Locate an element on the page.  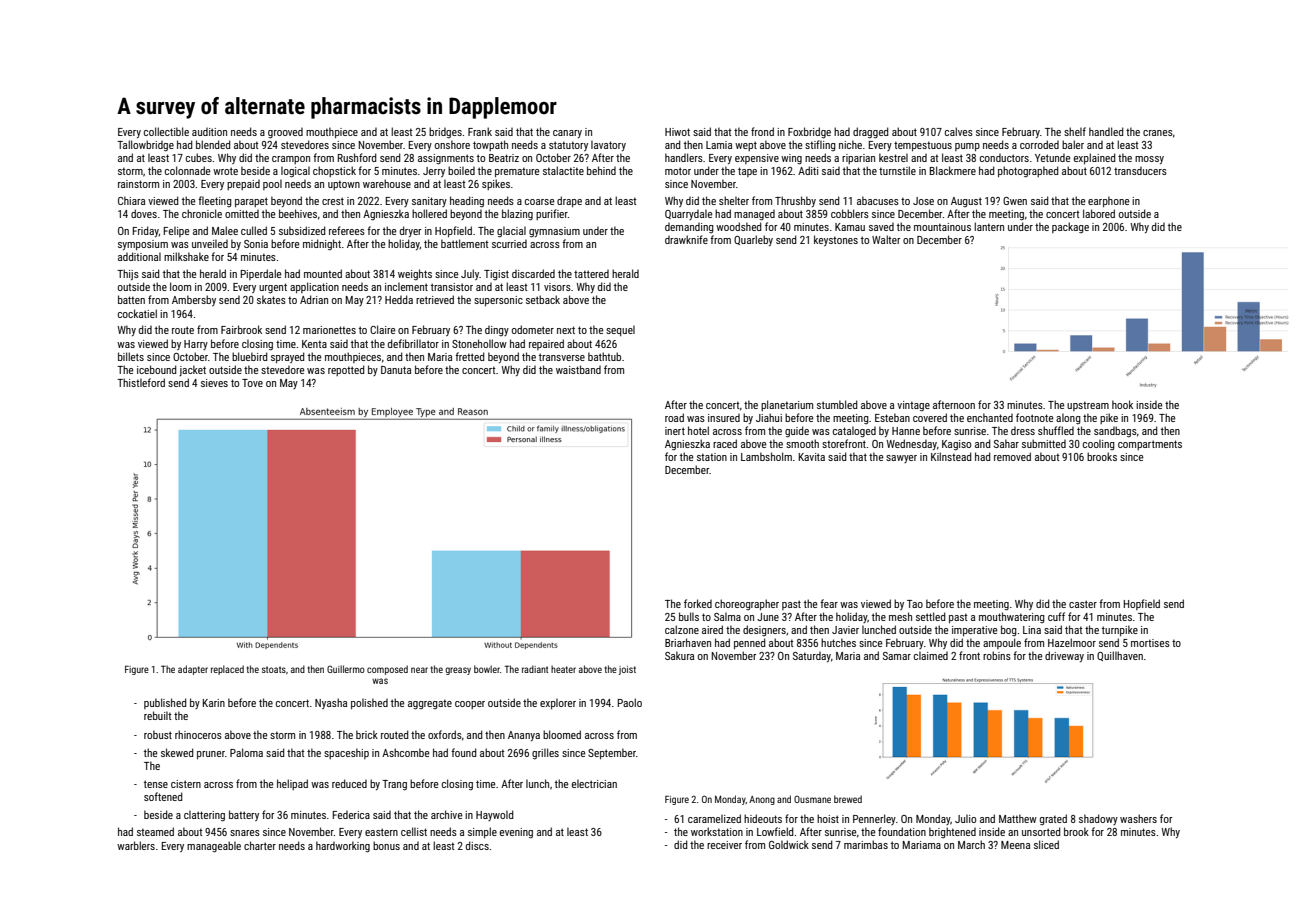
sliced is located at coordinates (1046, 844).
